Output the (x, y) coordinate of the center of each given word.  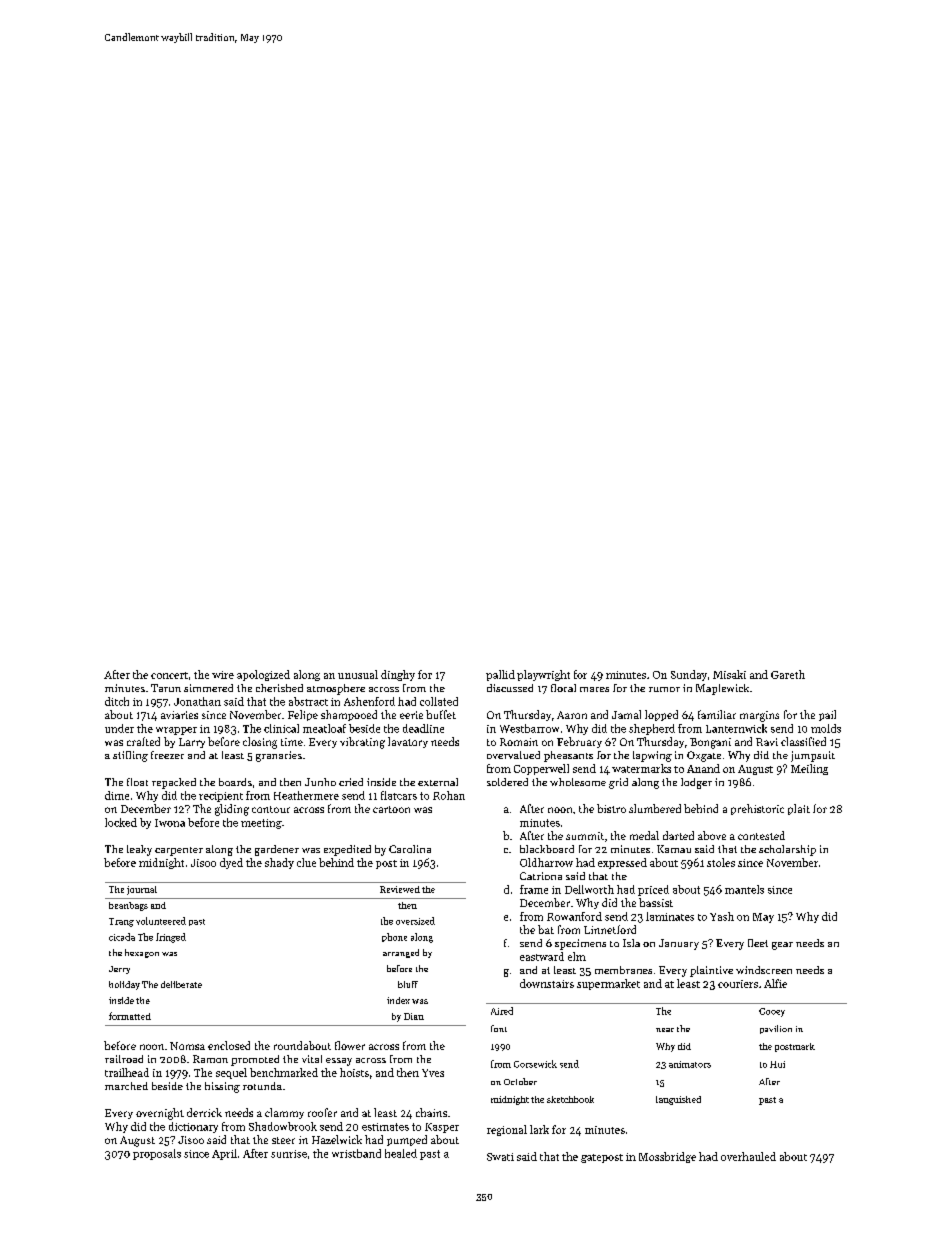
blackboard (547, 849)
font (499, 1028)
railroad (124, 1059)
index (398, 1000)
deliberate (181, 984)
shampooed (349, 715)
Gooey (772, 1012)
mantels (744, 889)
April (224, 1154)
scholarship (787, 850)
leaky (139, 850)
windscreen (764, 970)
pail (827, 715)
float (137, 782)
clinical (281, 728)
